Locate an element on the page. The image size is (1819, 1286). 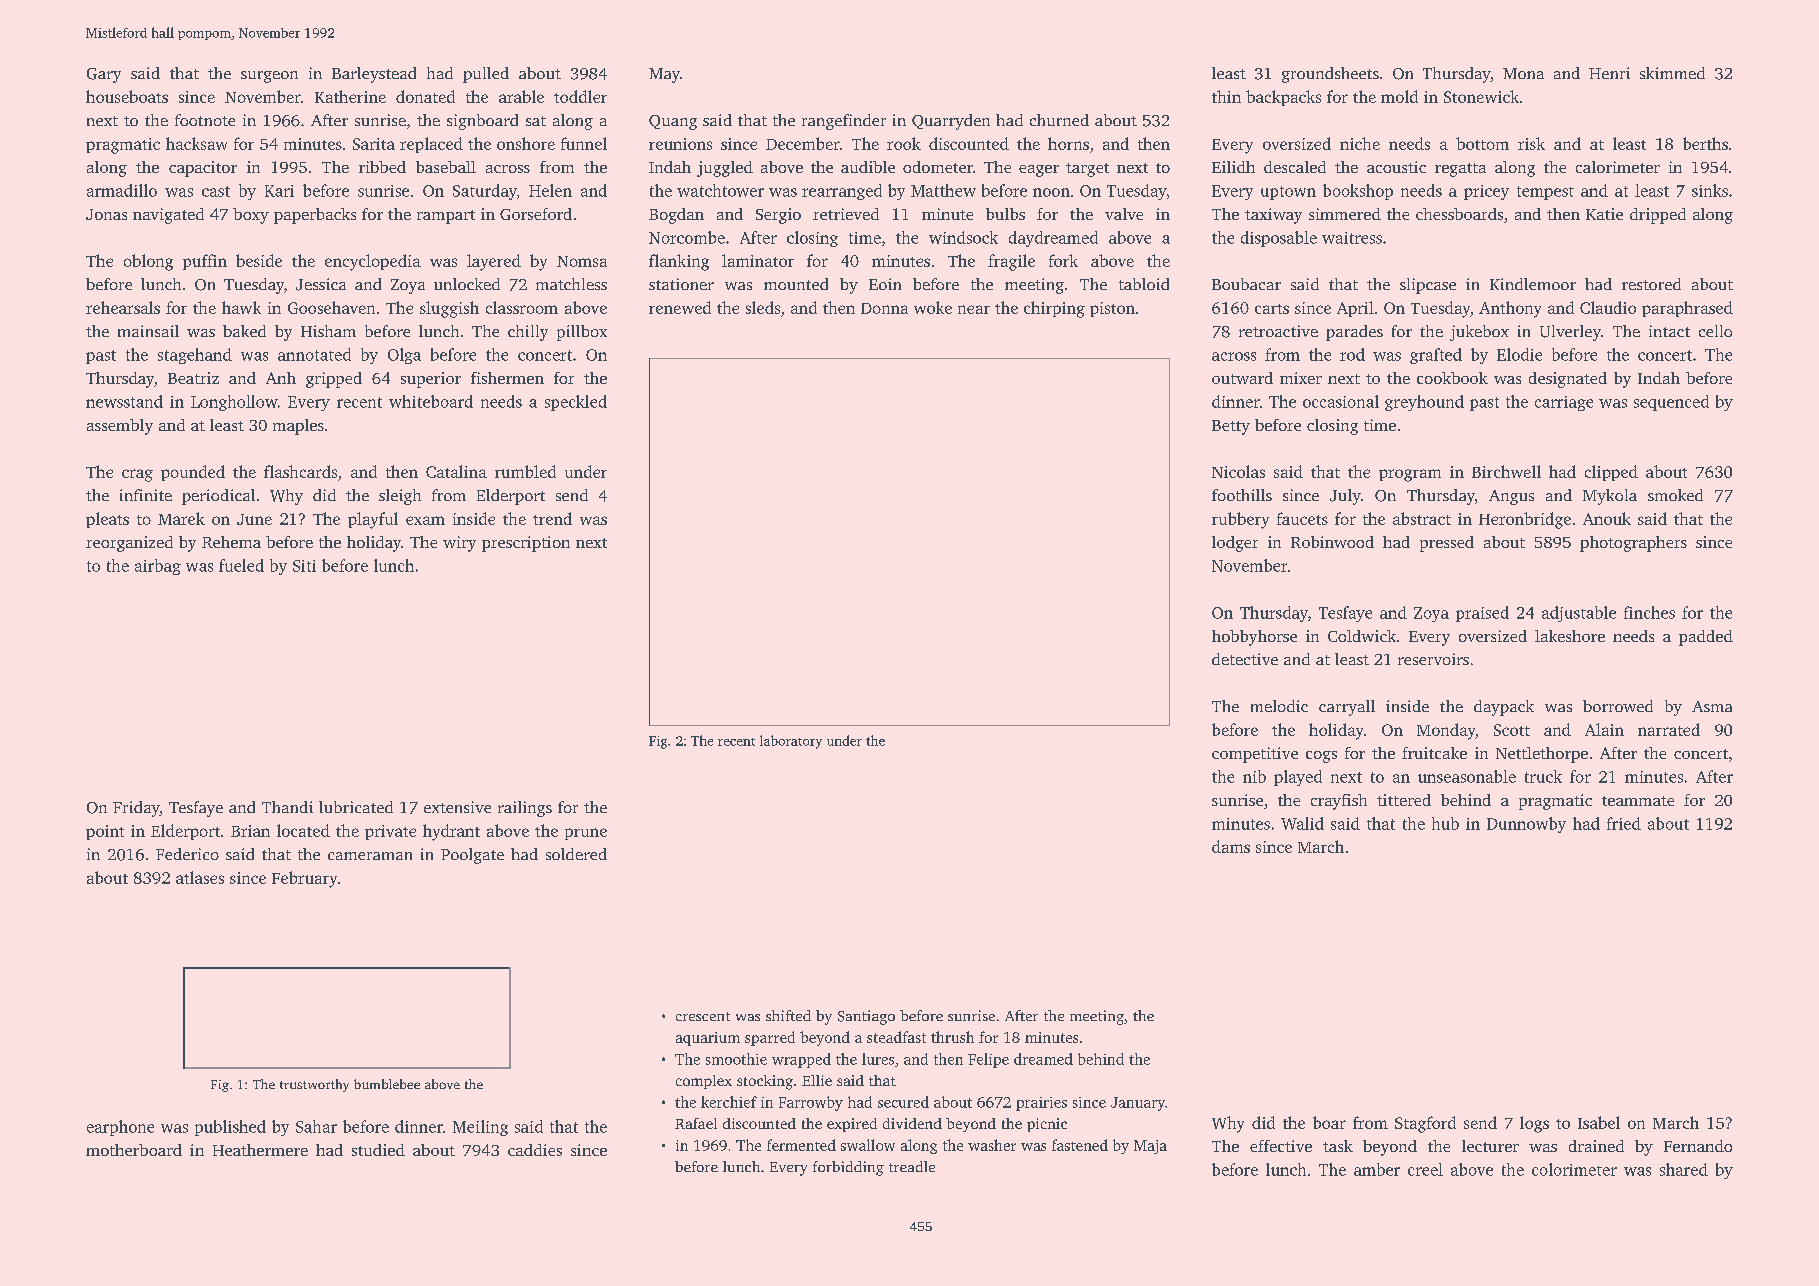
thin is located at coordinates (1226, 96).
